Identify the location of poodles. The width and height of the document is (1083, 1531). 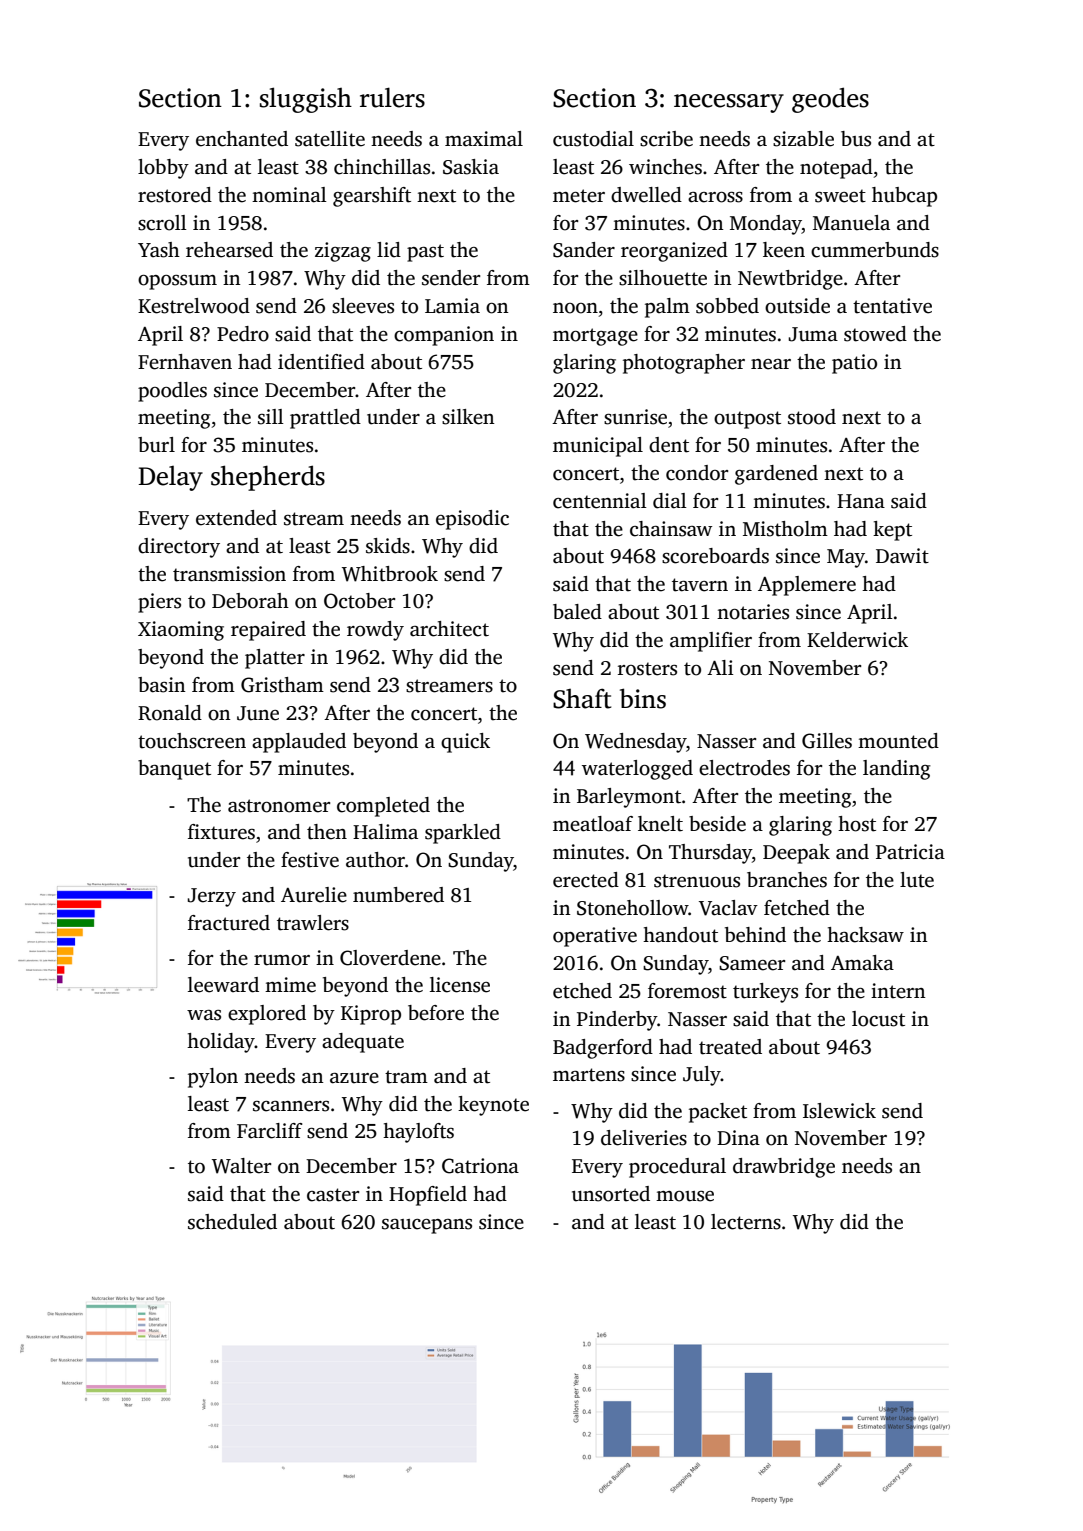
(172, 392).
